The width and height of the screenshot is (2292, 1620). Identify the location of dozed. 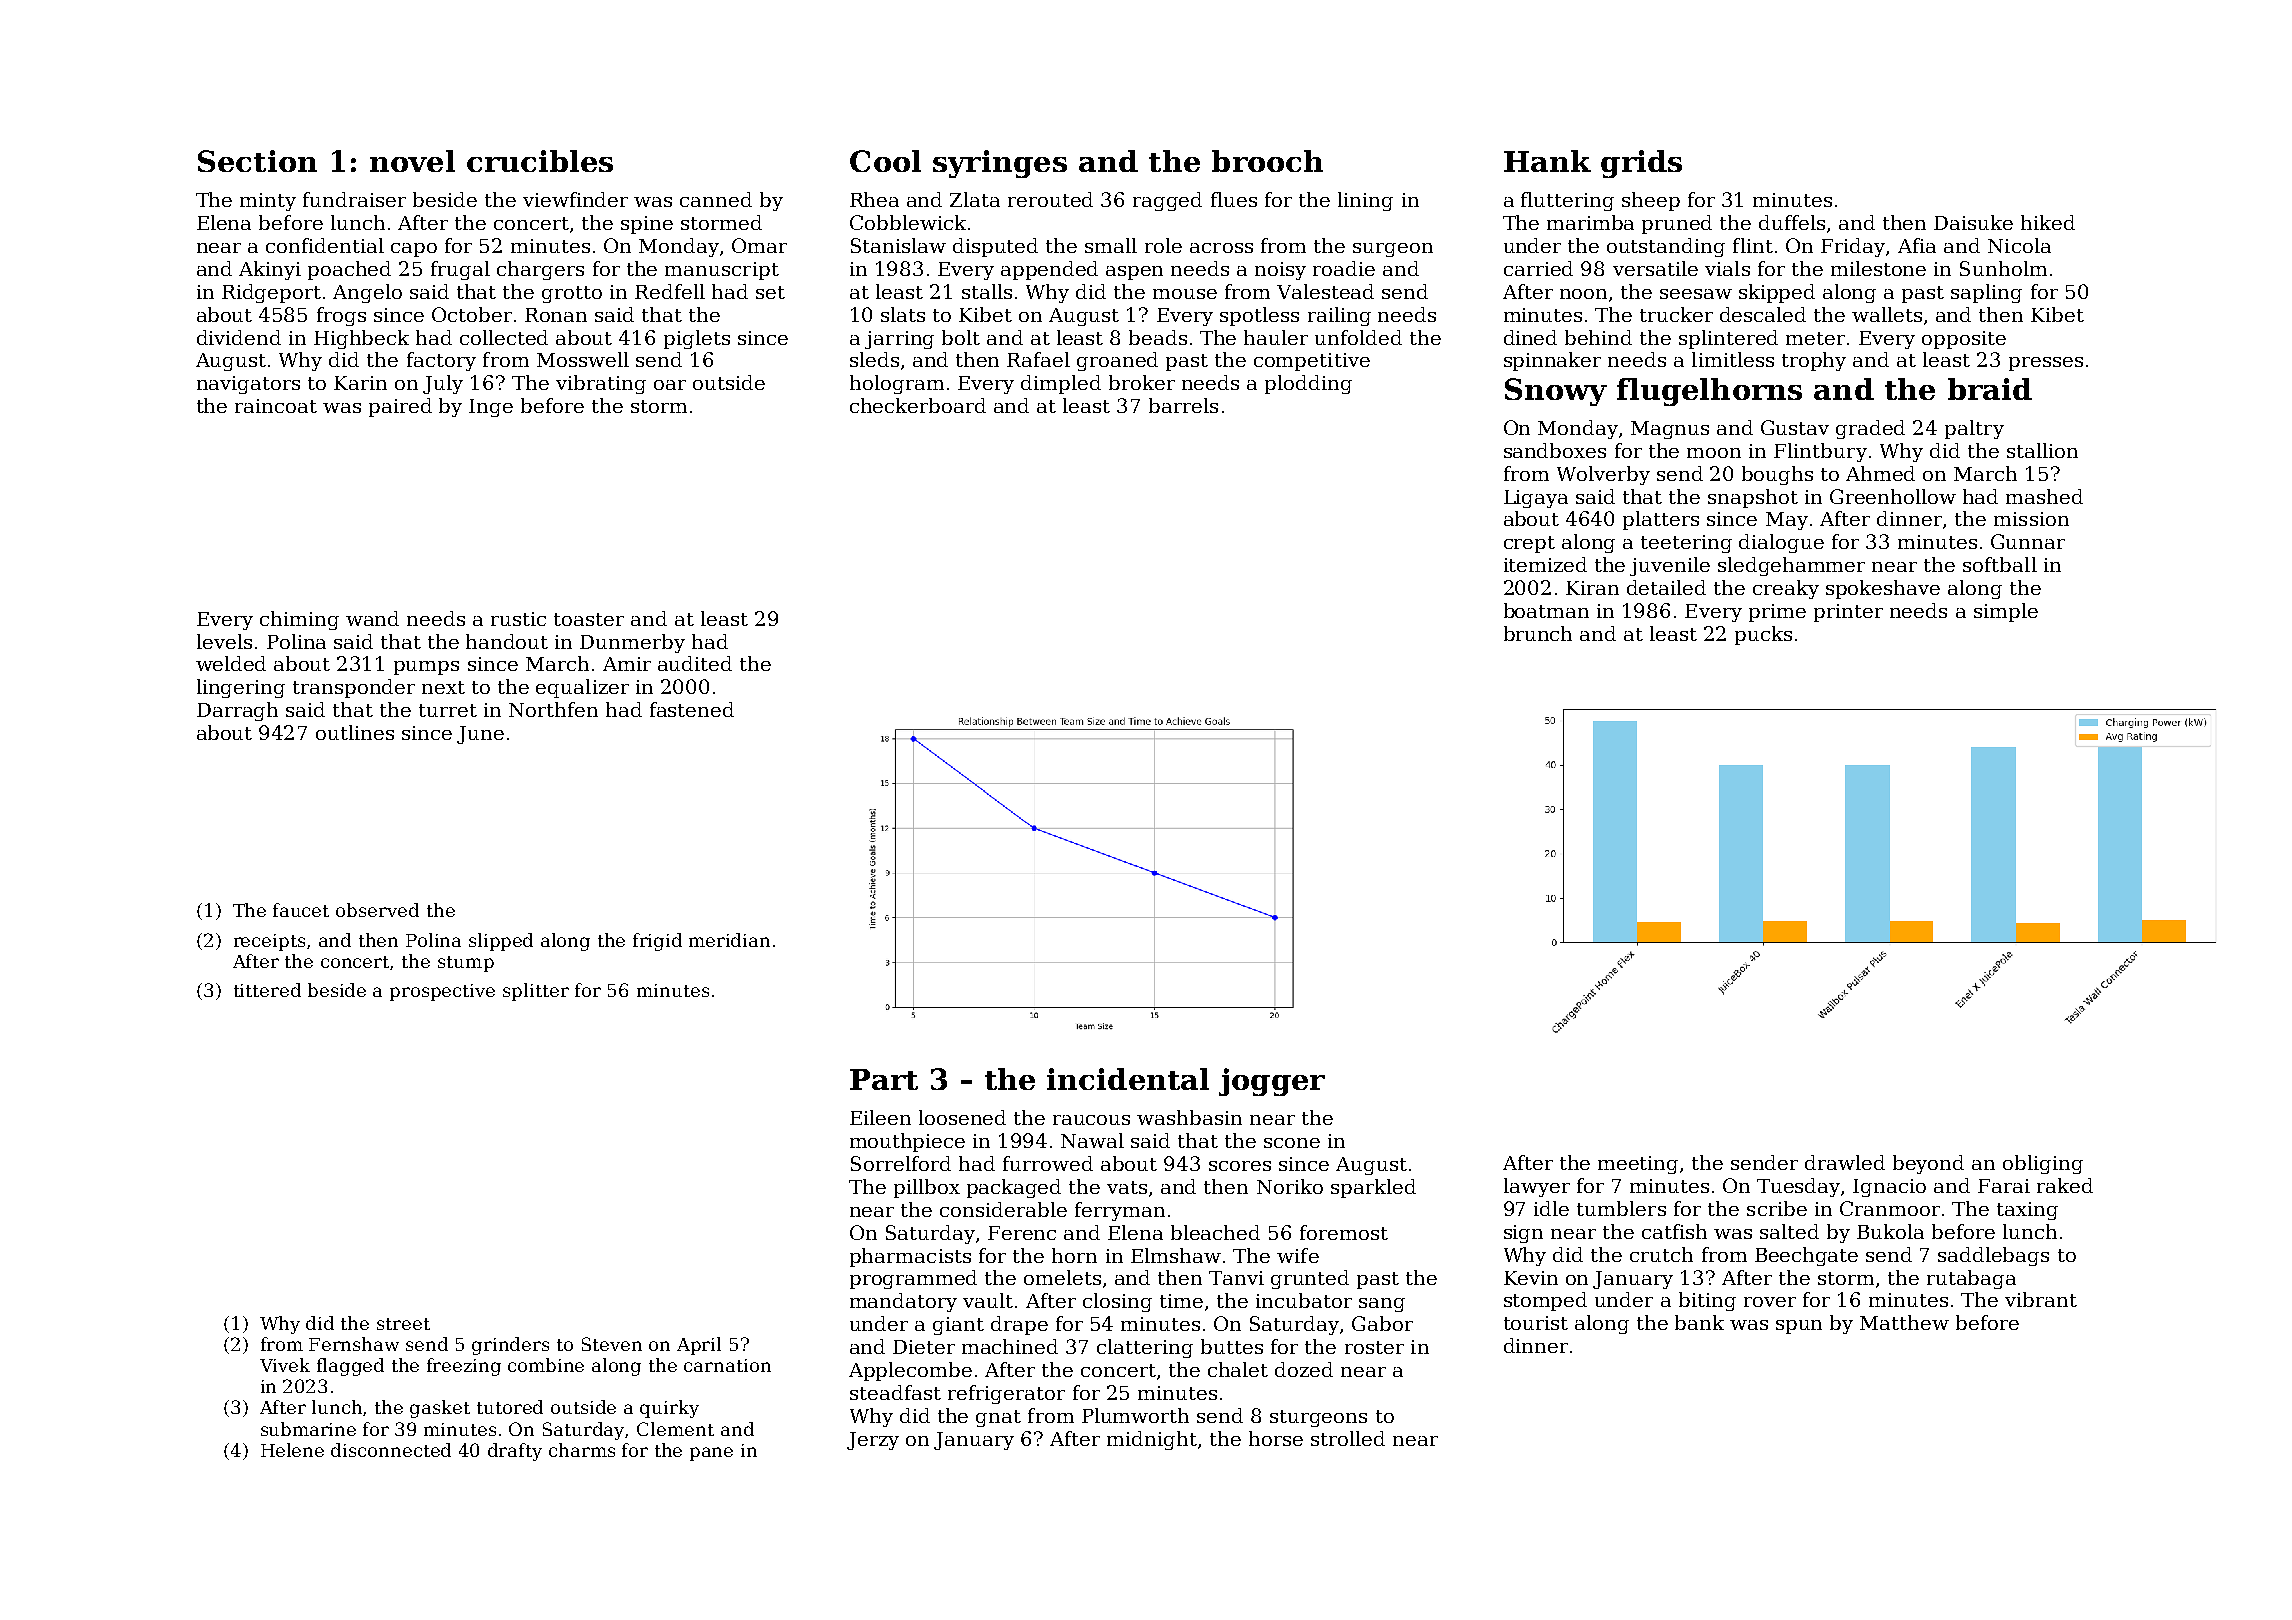
(1304, 1369).
